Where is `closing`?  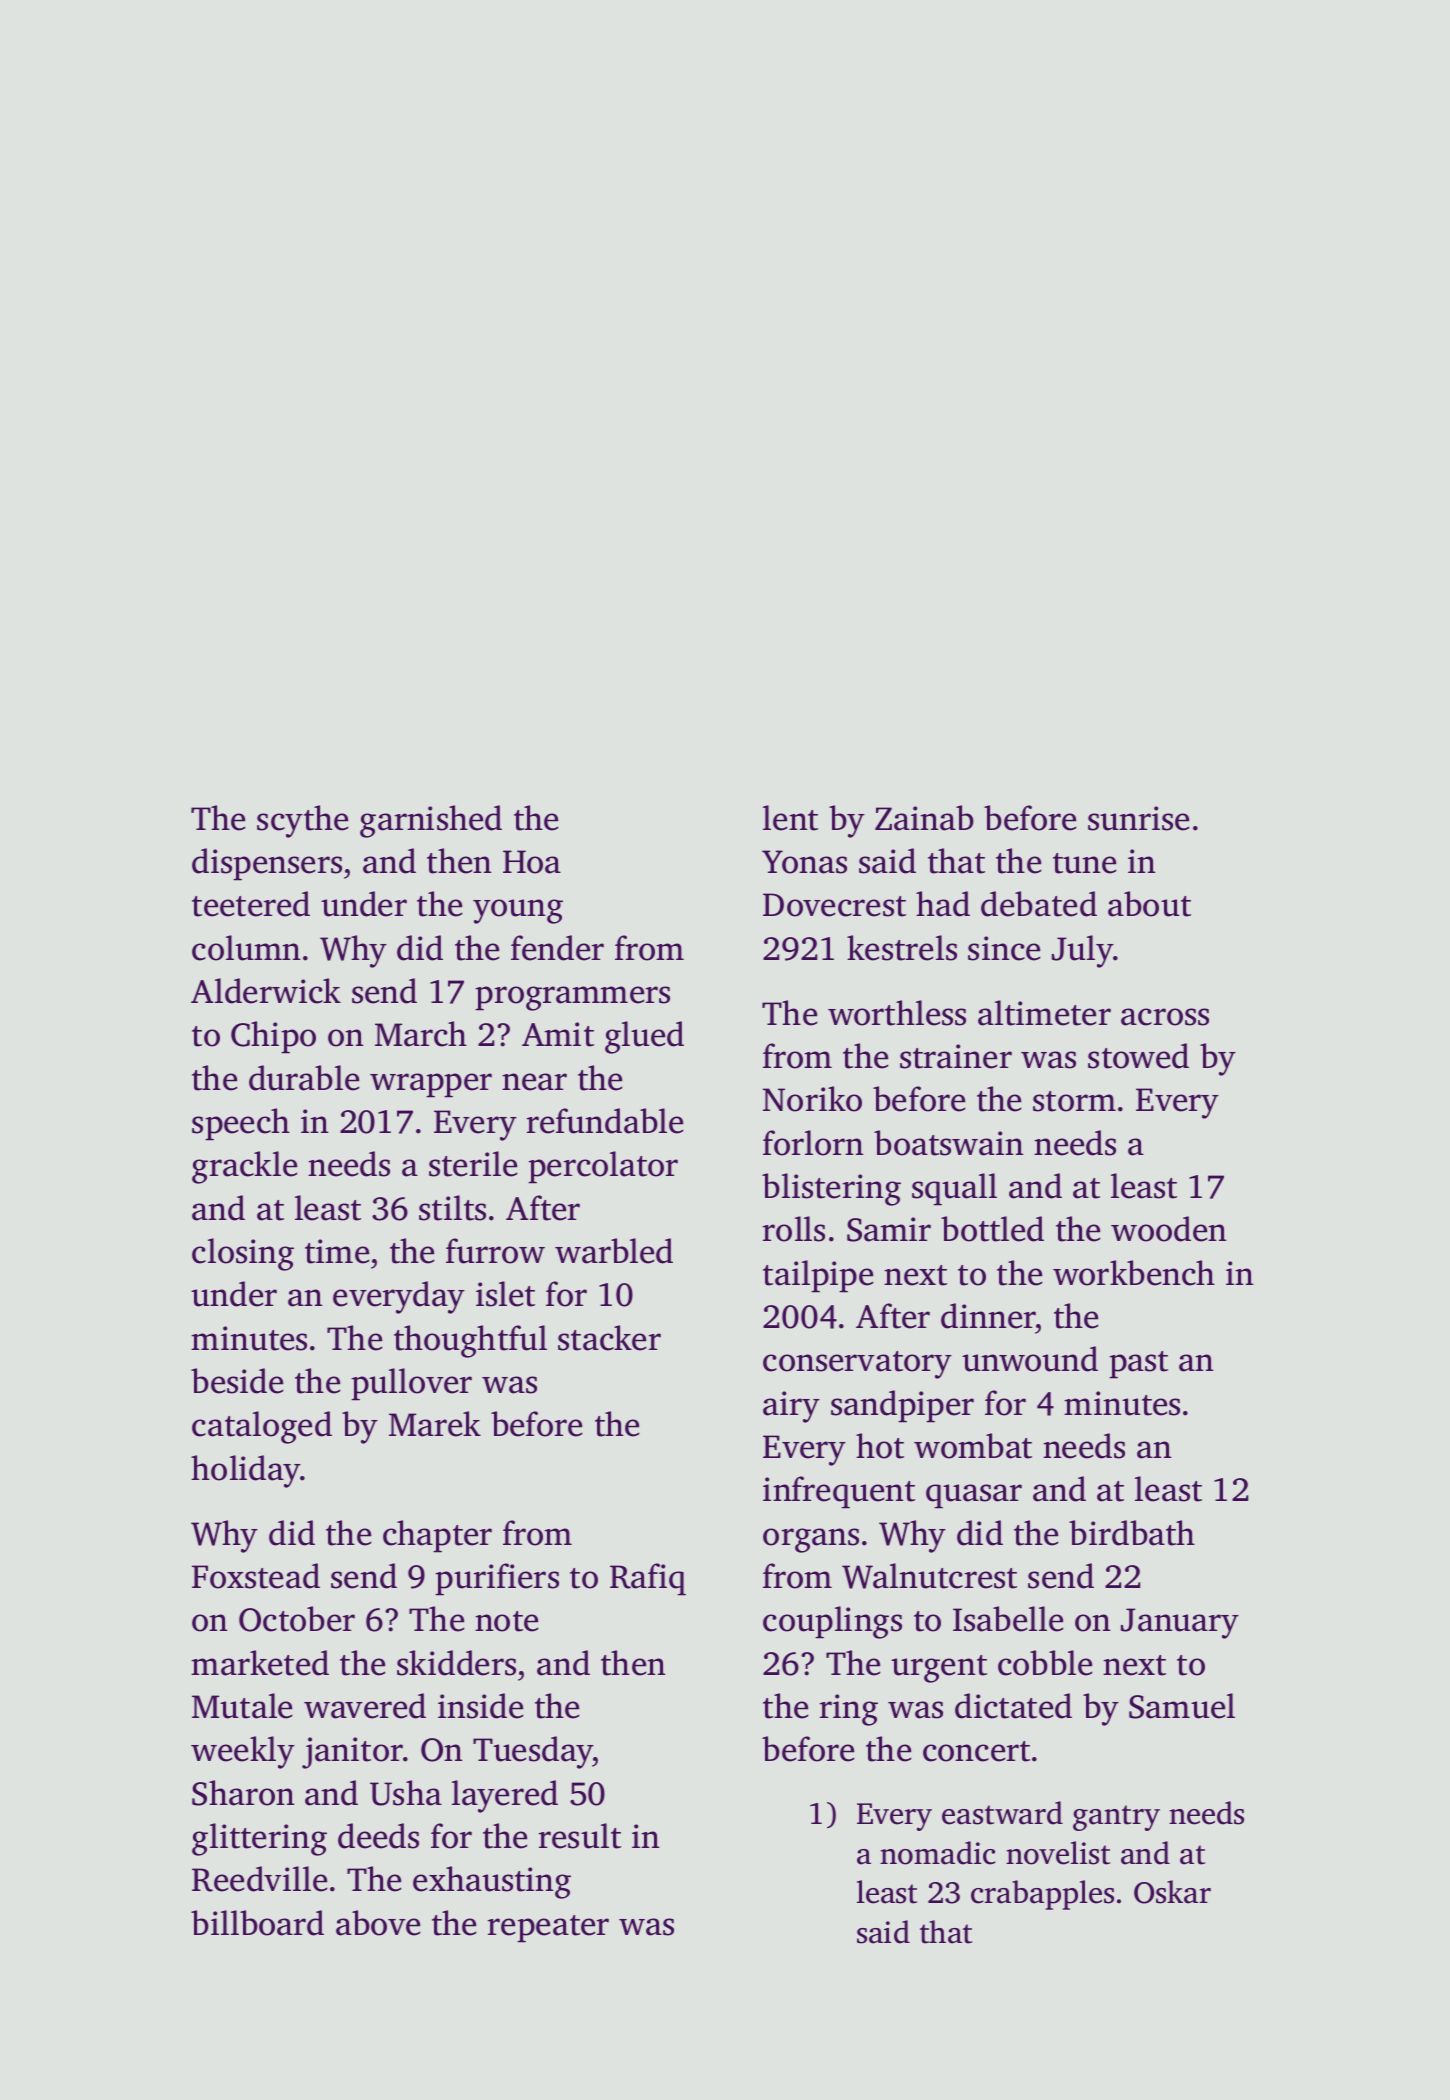 closing is located at coordinates (243, 1254).
